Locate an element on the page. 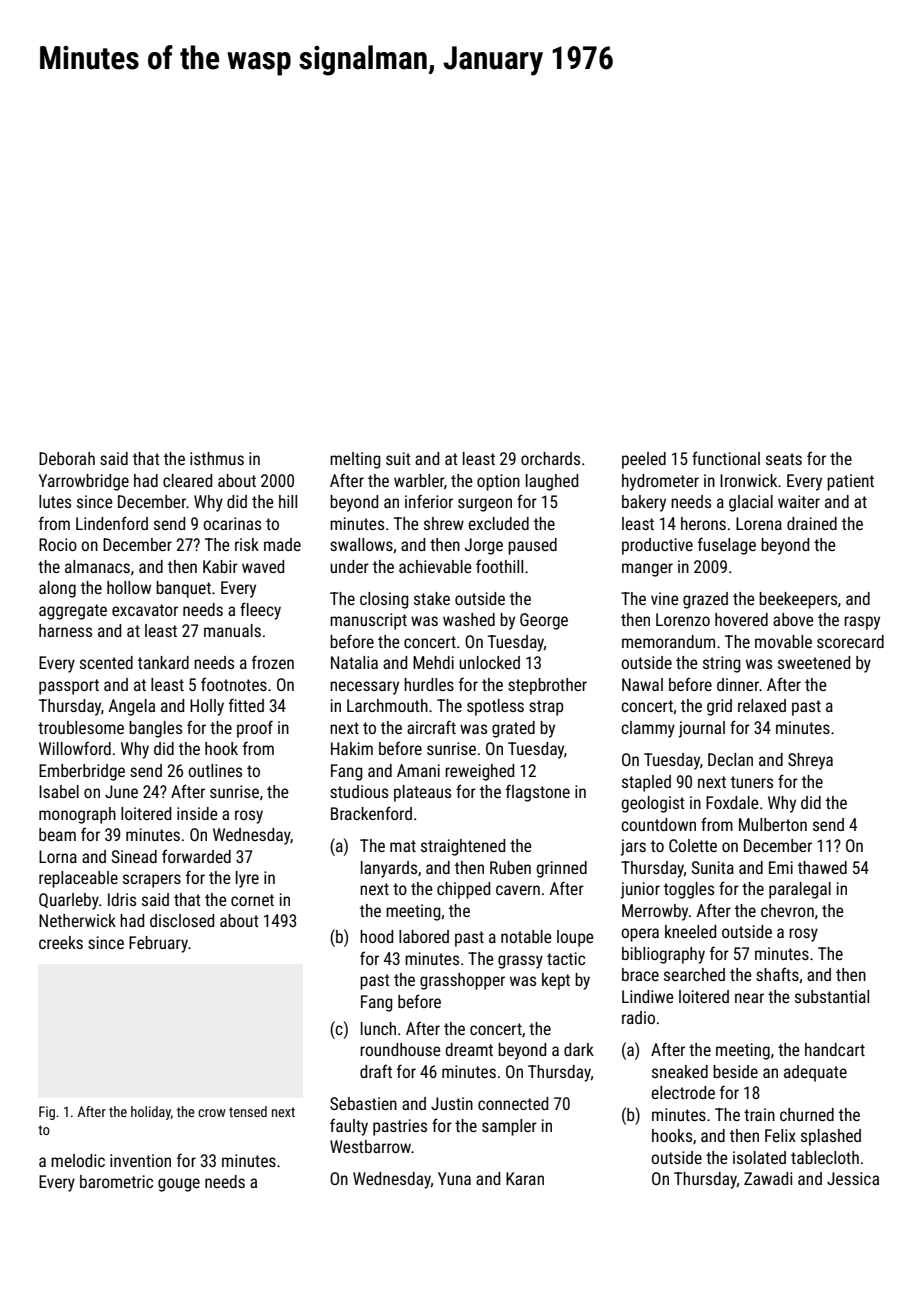 Image resolution: width=924 pixels, height=1308 pixels. crow is located at coordinates (212, 1113).
